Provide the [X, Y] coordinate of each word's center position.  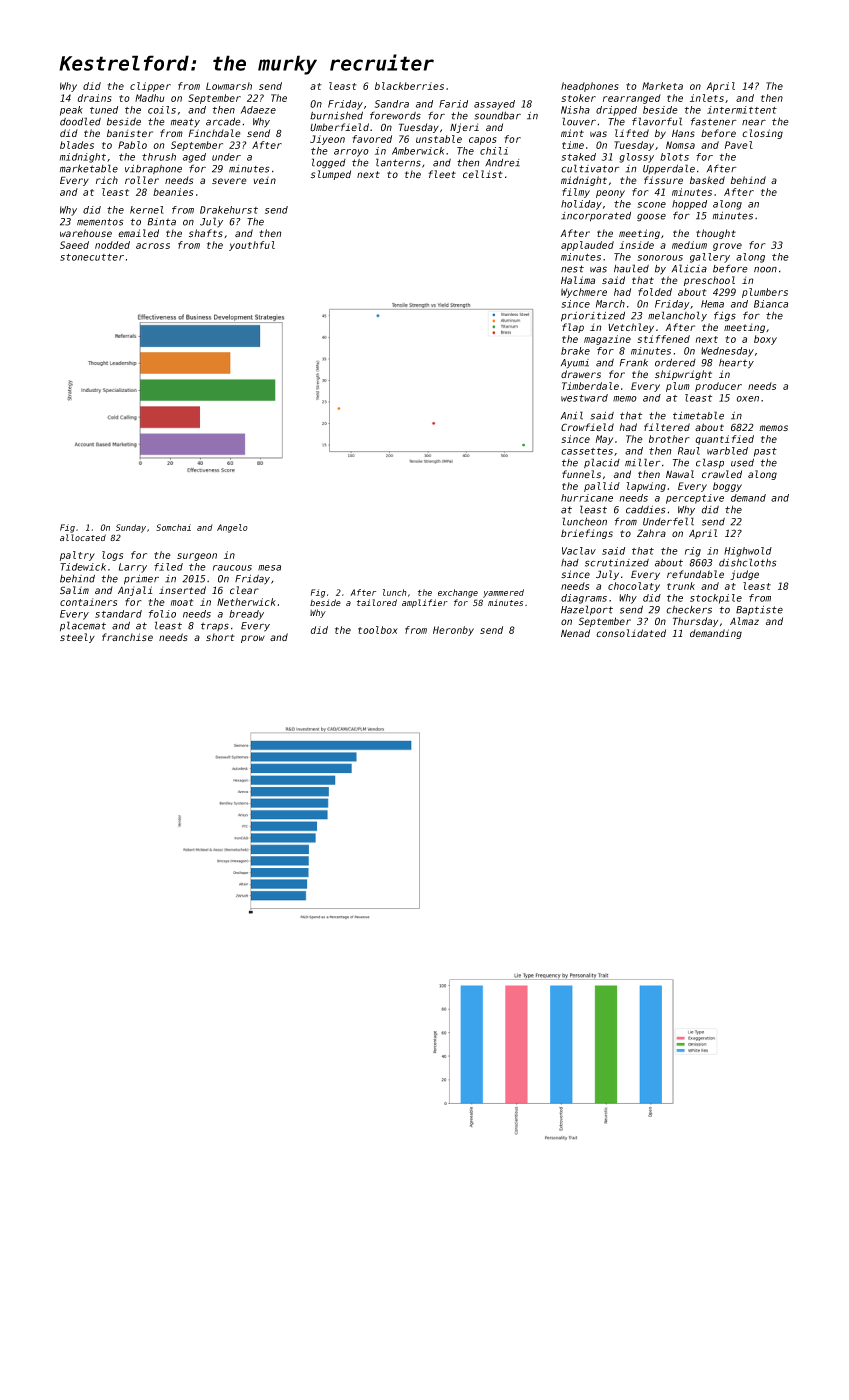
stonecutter [92, 257]
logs [112, 556]
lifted [632, 133]
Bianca [771, 304]
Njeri [464, 128]
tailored [377, 602]
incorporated [596, 217]
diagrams [584, 599]
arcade [223, 122]
